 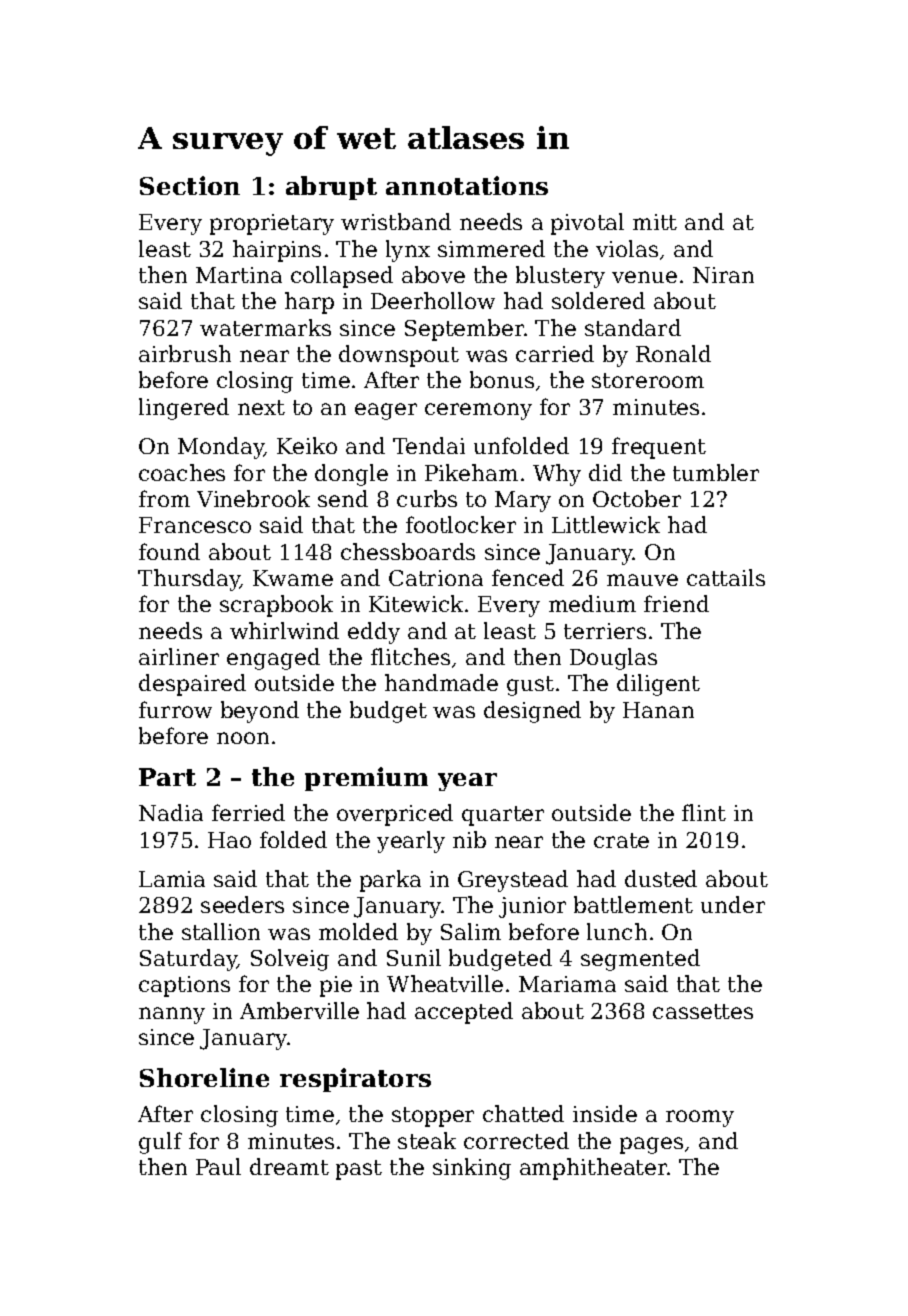 What do you see at coordinates (491, 248) in the image?
I see `simmered` at bounding box center [491, 248].
